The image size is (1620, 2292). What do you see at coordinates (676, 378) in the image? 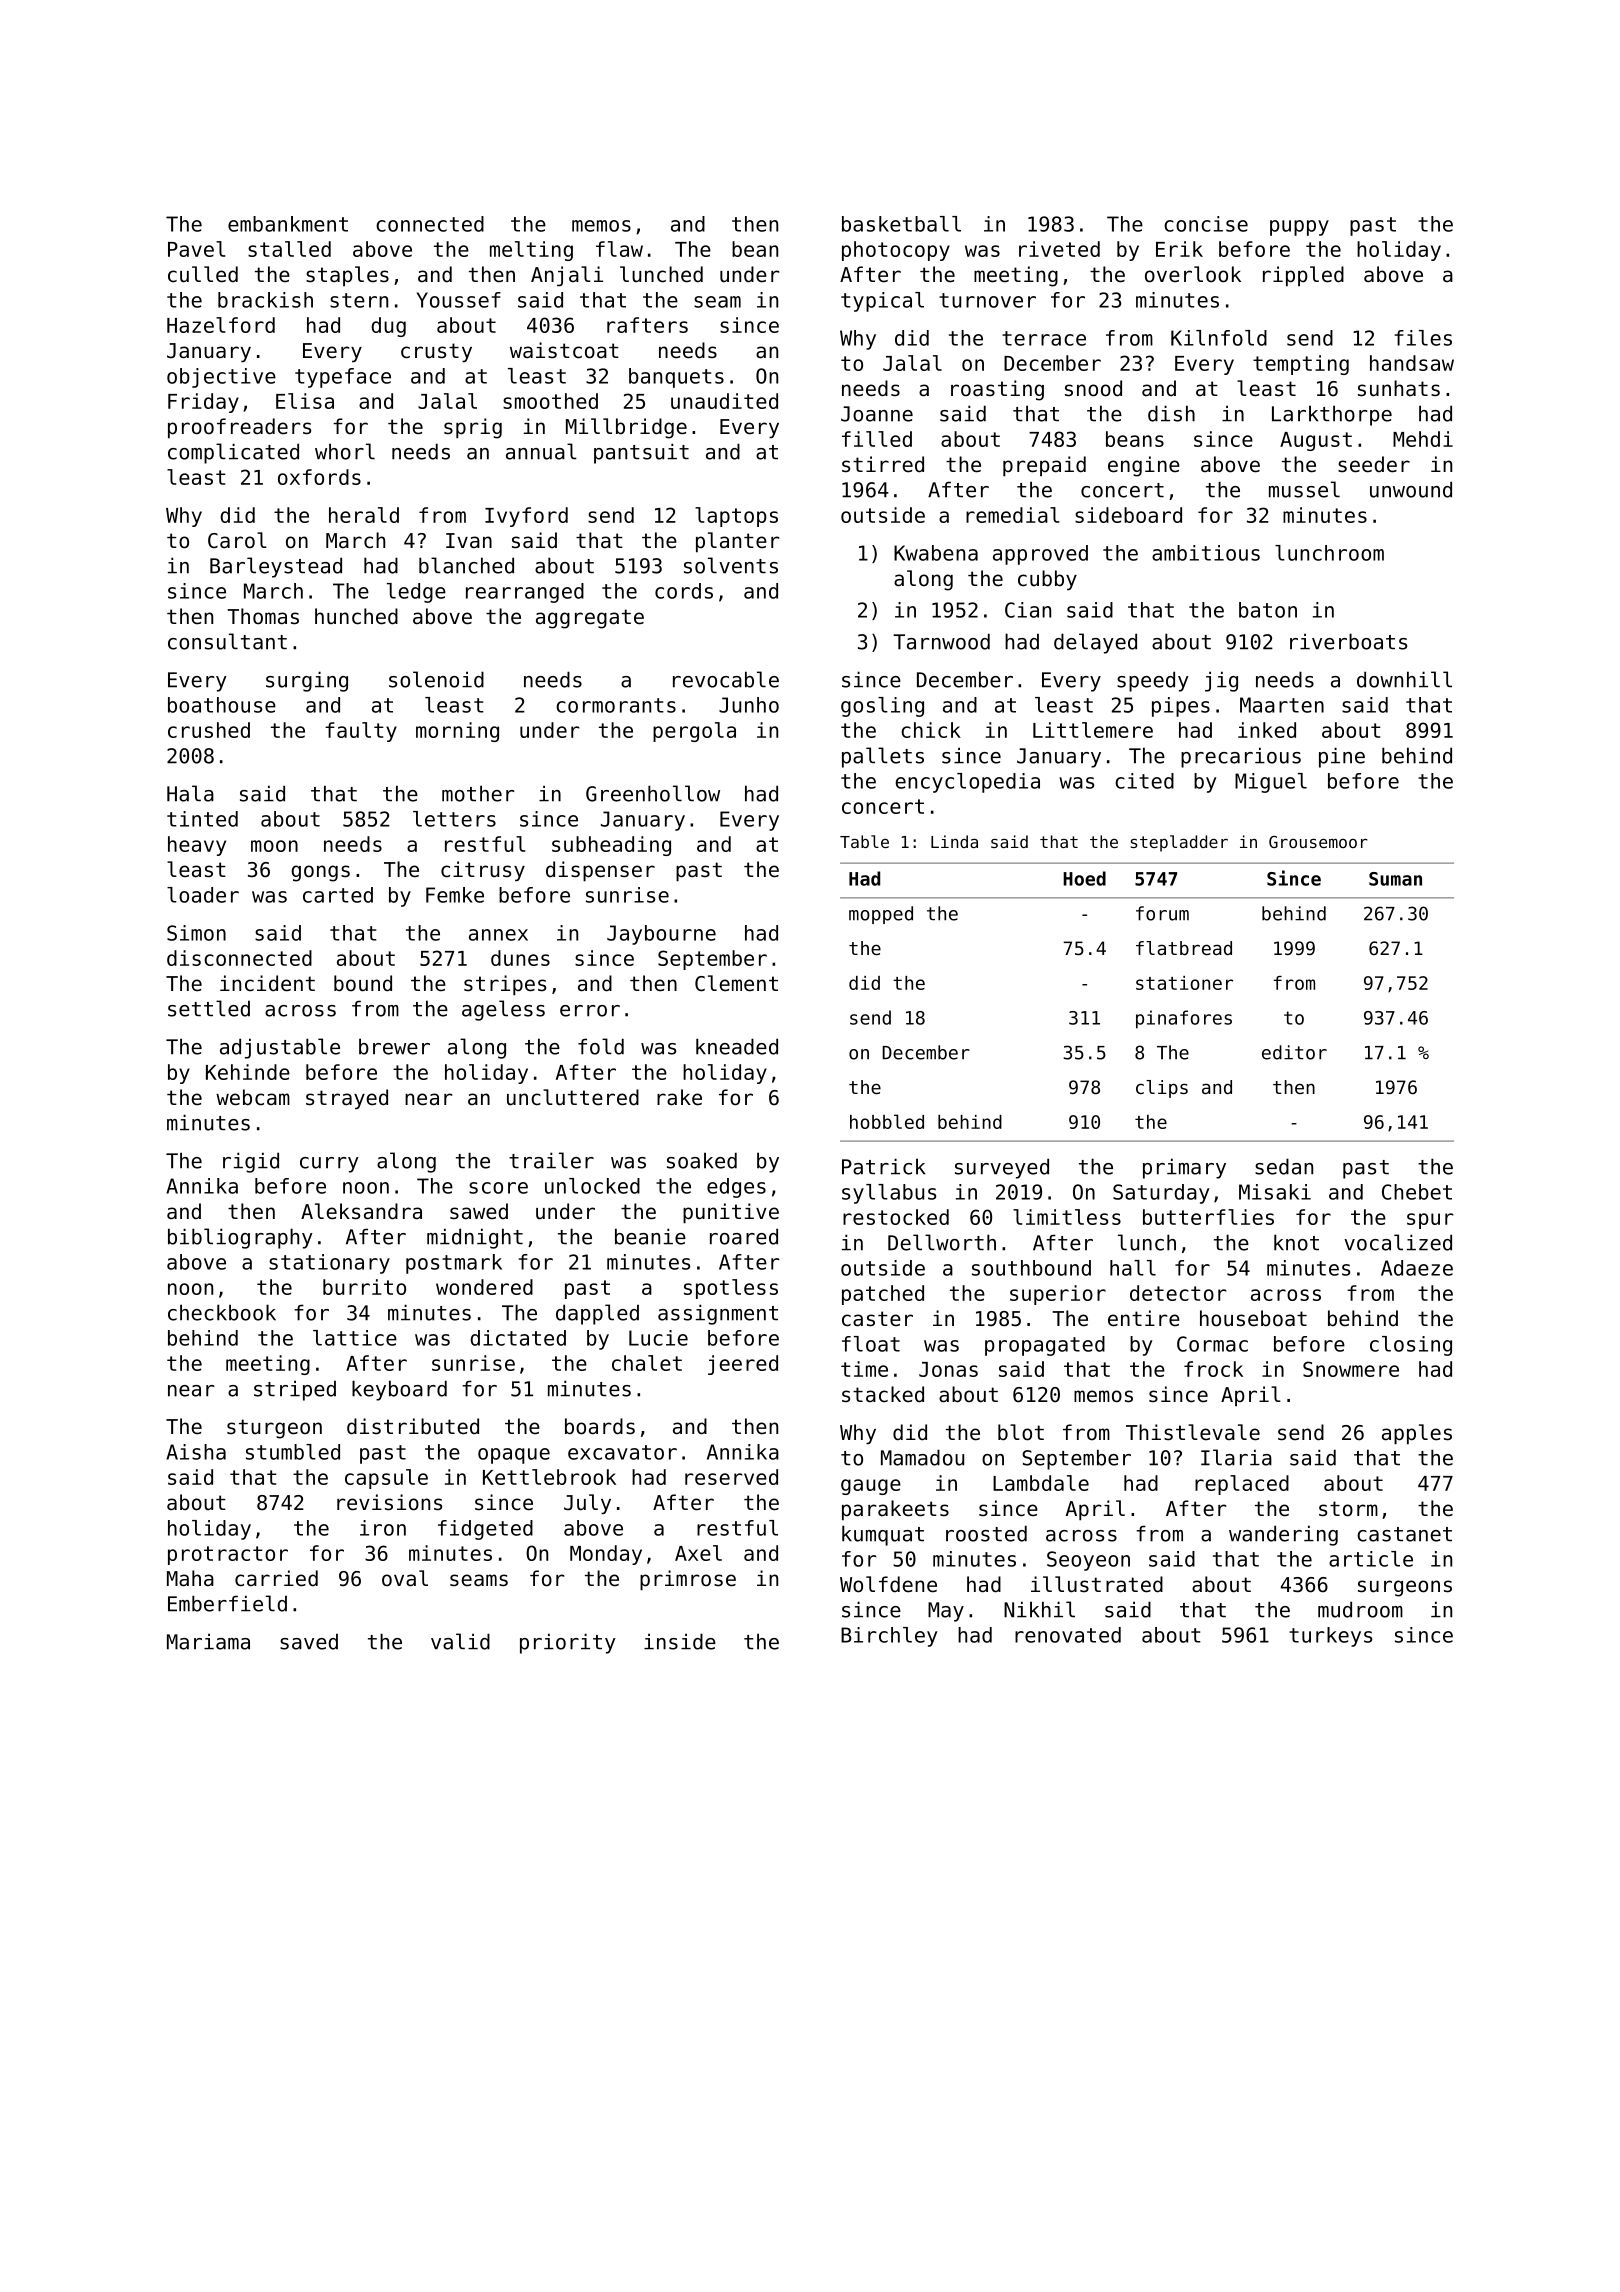
I see `banquets` at bounding box center [676, 378].
